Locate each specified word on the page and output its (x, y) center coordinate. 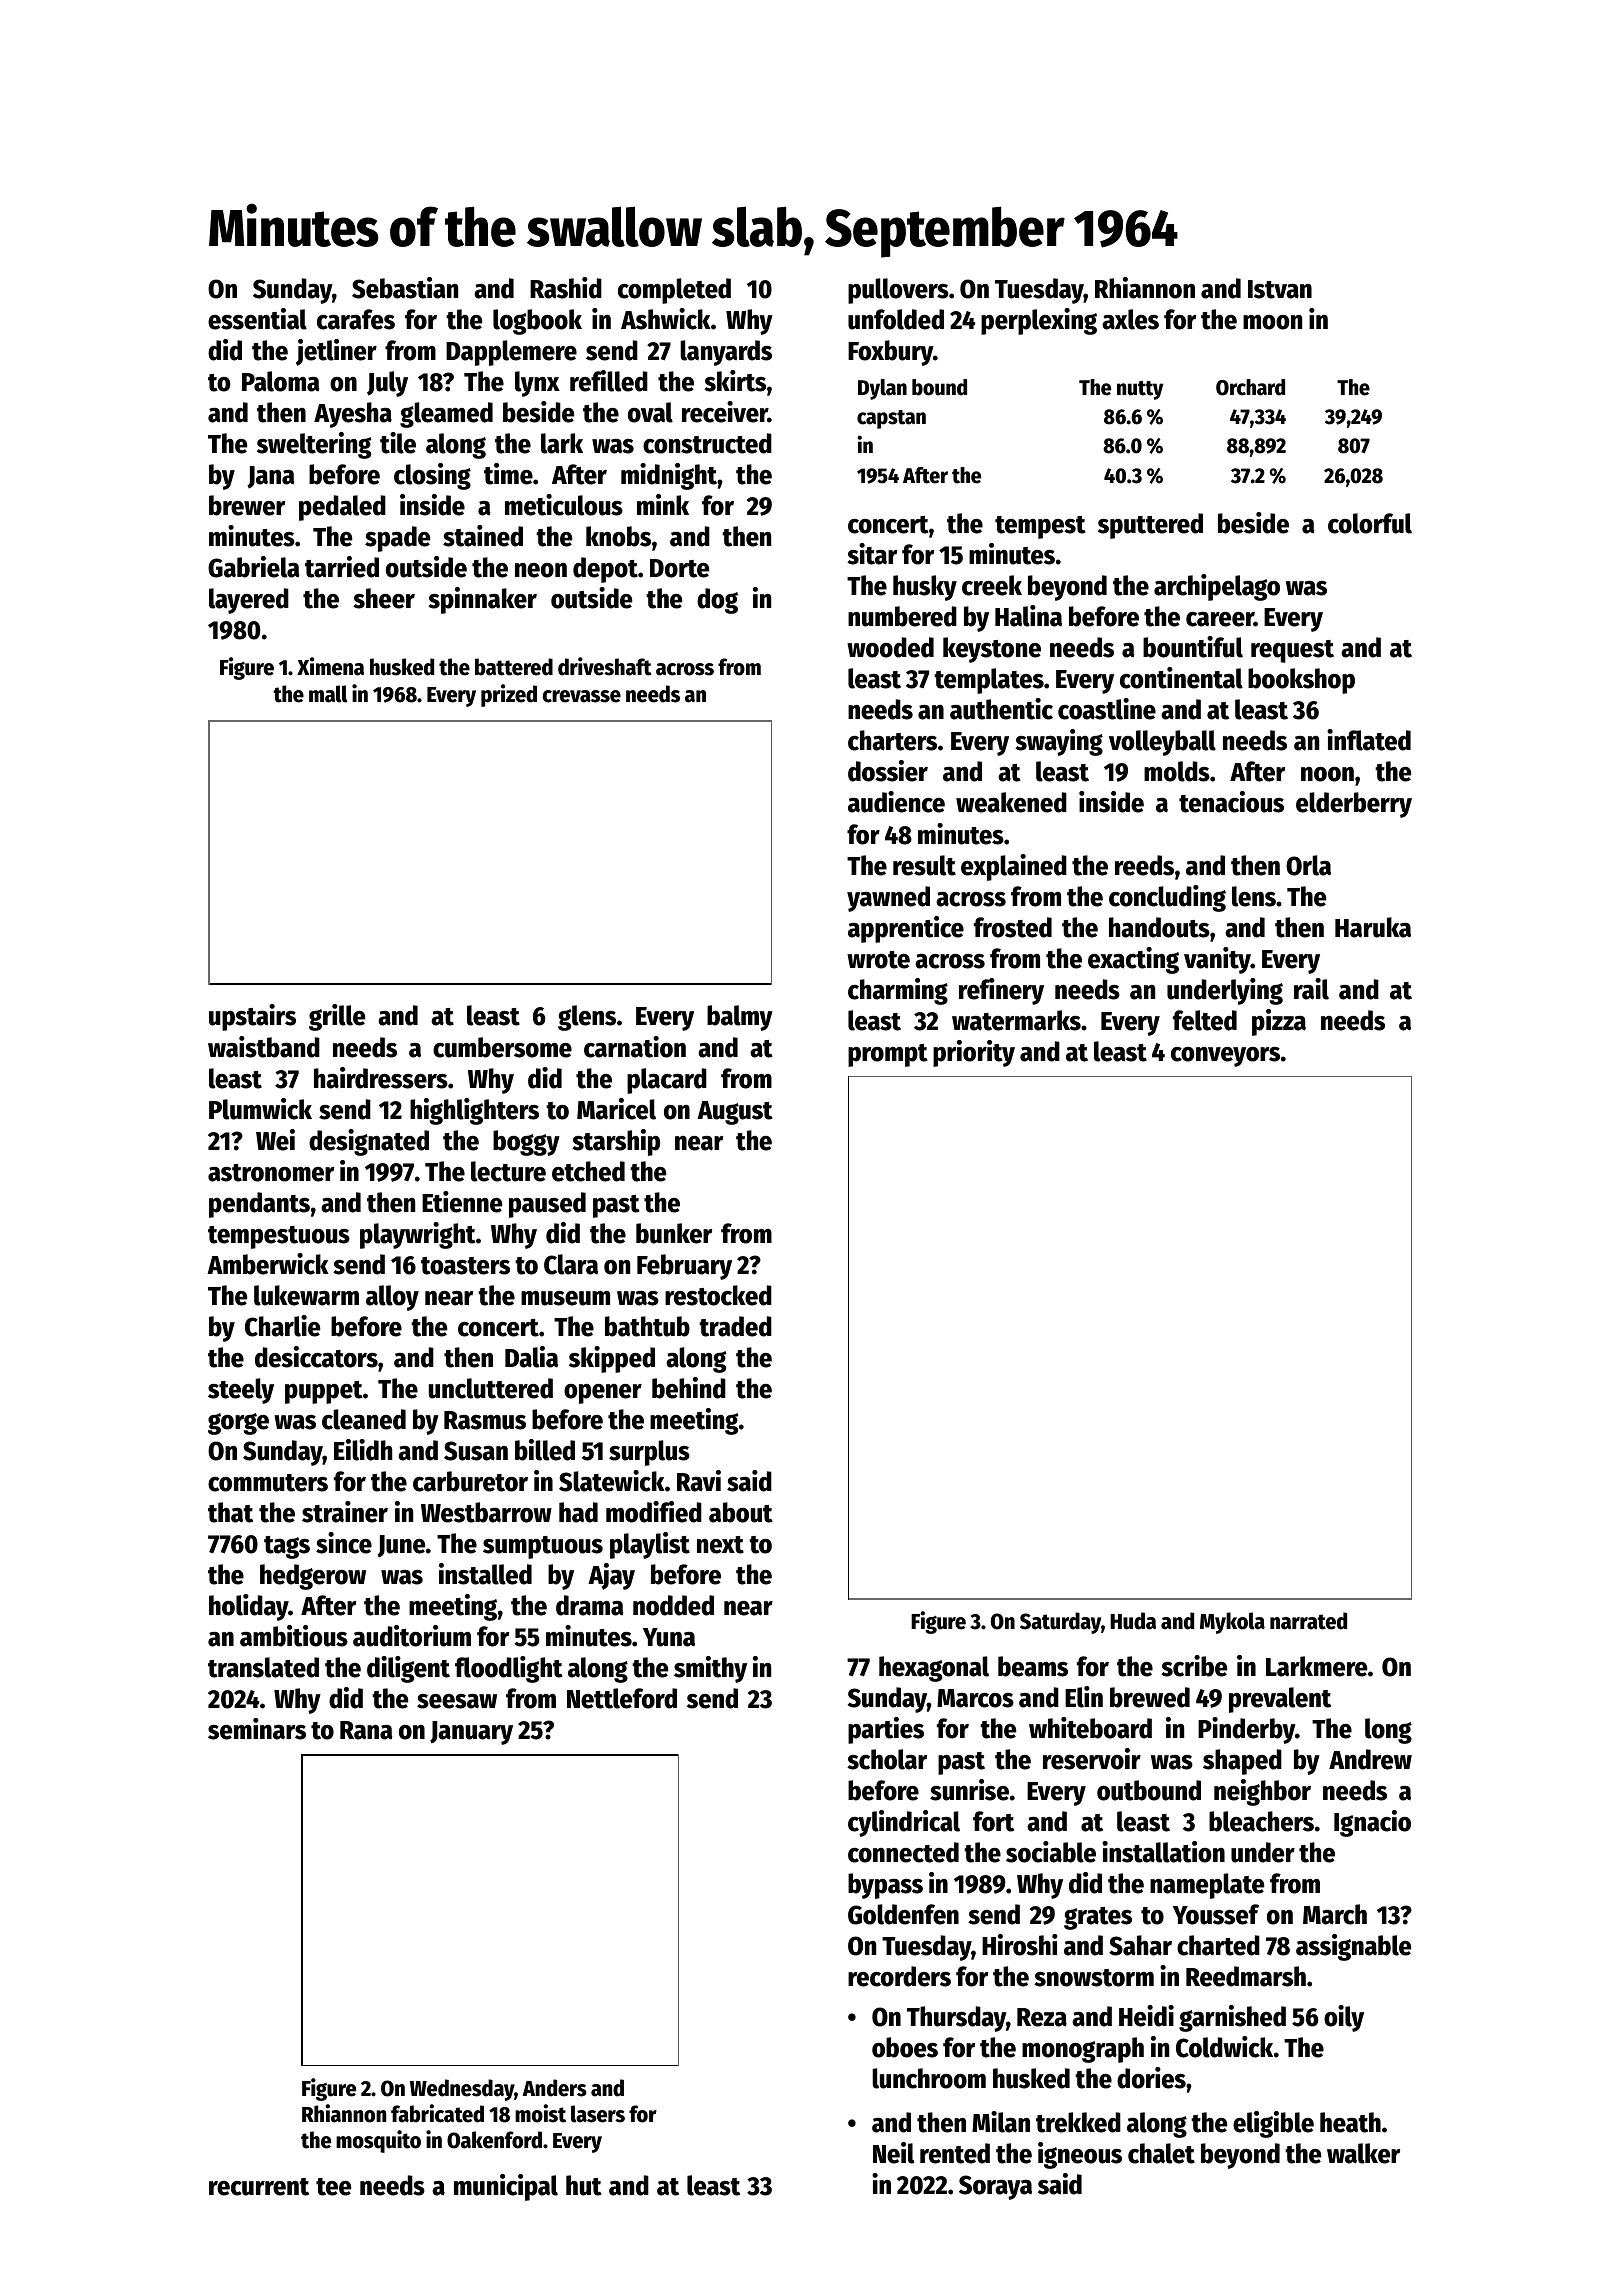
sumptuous (543, 1547)
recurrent (259, 2187)
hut (584, 2185)
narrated (1308, 1621)
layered (249, 601)
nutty (1140, 390)
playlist (650, 1545)
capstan (891, 419)
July (387, 384)
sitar (872, 554)
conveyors (1225, 1057)
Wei (275, 1140)
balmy (740, 1018)
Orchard (1250, 387)
